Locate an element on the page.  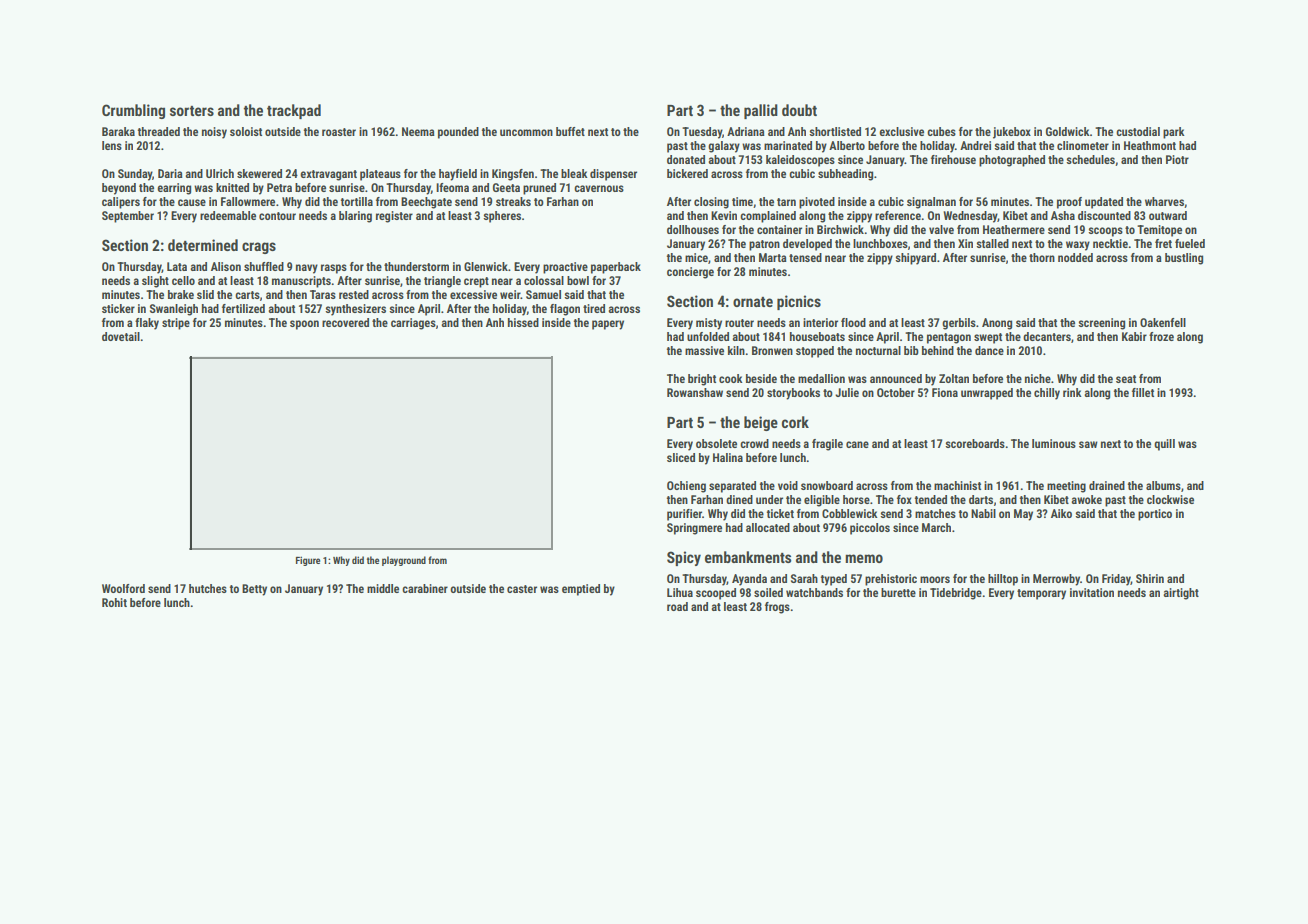
Figure is located at coordinates (308, 561).
